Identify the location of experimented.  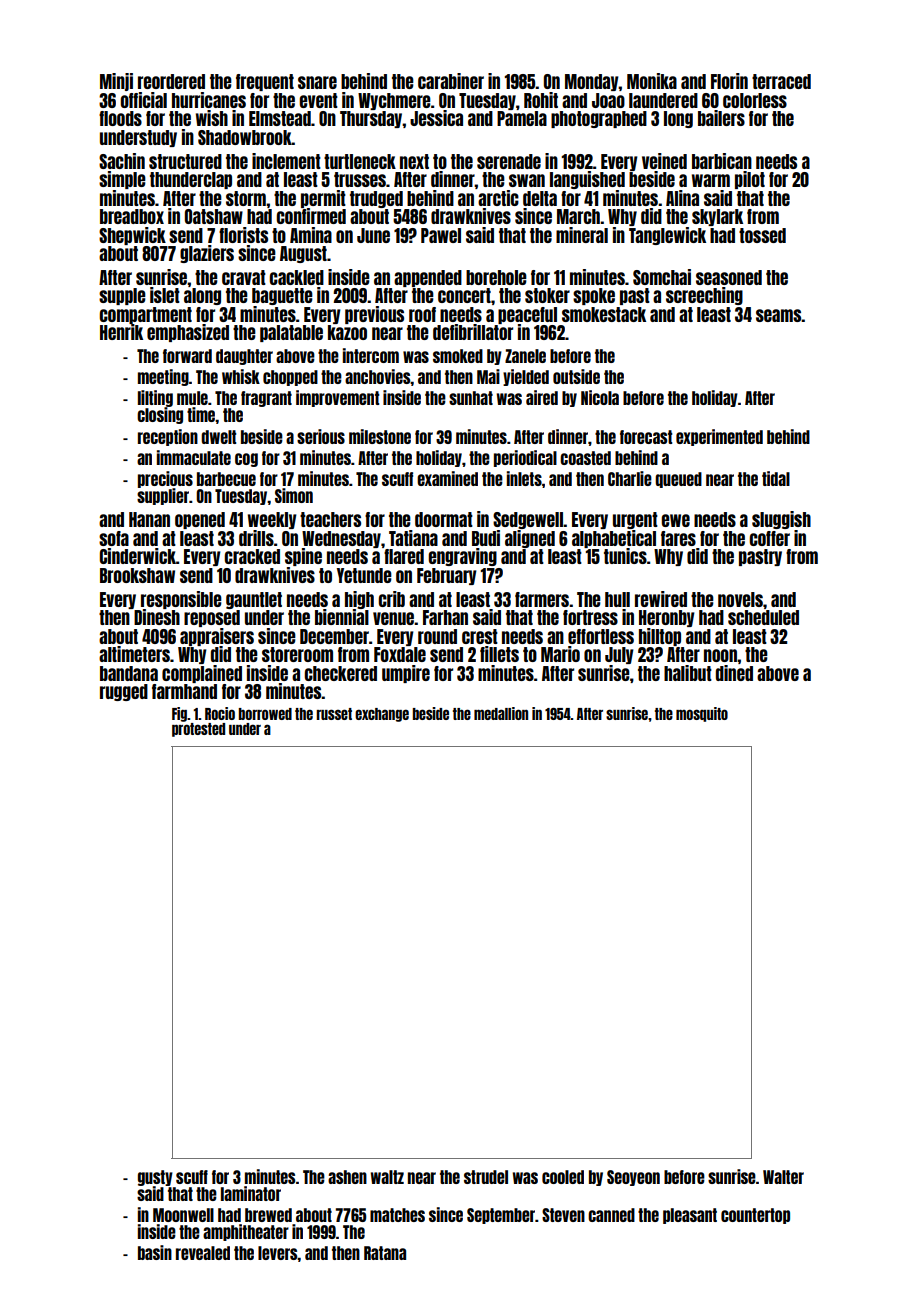
(719, 437).
